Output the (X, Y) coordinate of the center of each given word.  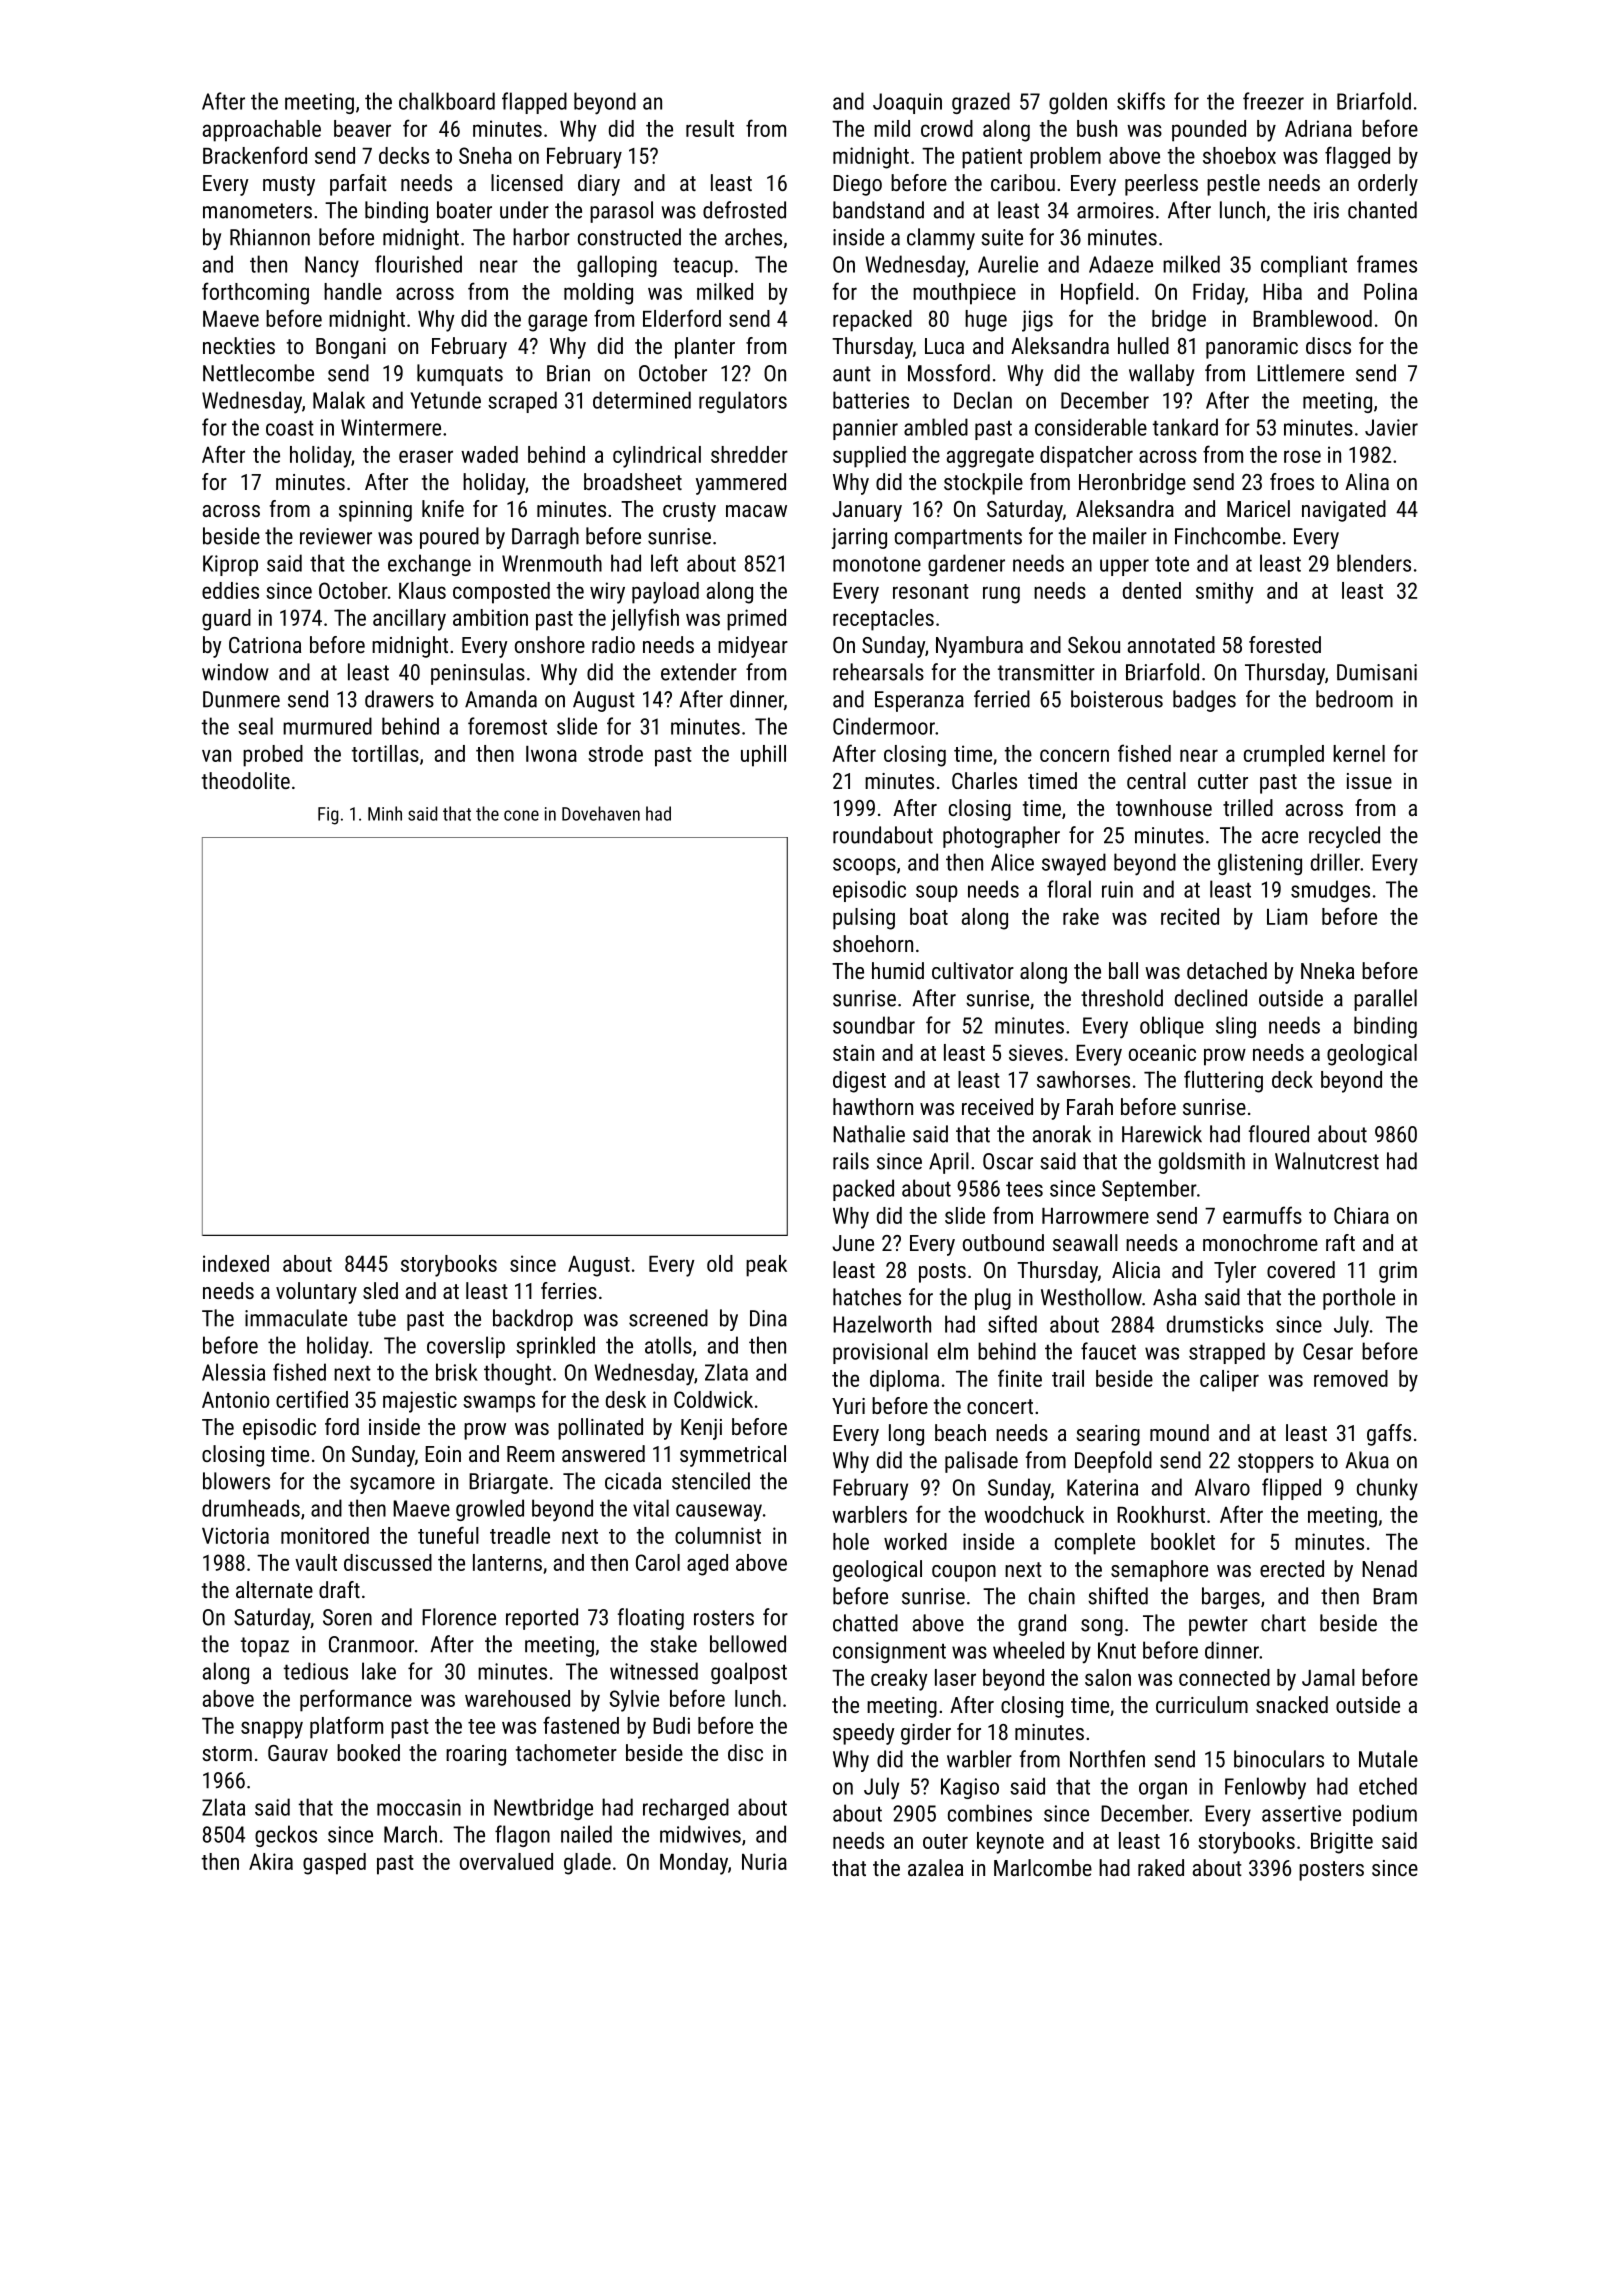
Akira (271, 1861)
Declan (983, 400)
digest (859, 1082)
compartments (958, 539)
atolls (668, 1345)
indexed (236, 1263)
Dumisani (1377, 672)
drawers (399, 699)
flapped (534, 103)
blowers (236, 1481)
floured (1279, 1134)
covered (1301, 1269)
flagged (1357, 157)
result (710, 128)
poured (449, 538)
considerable (1091, 427)
